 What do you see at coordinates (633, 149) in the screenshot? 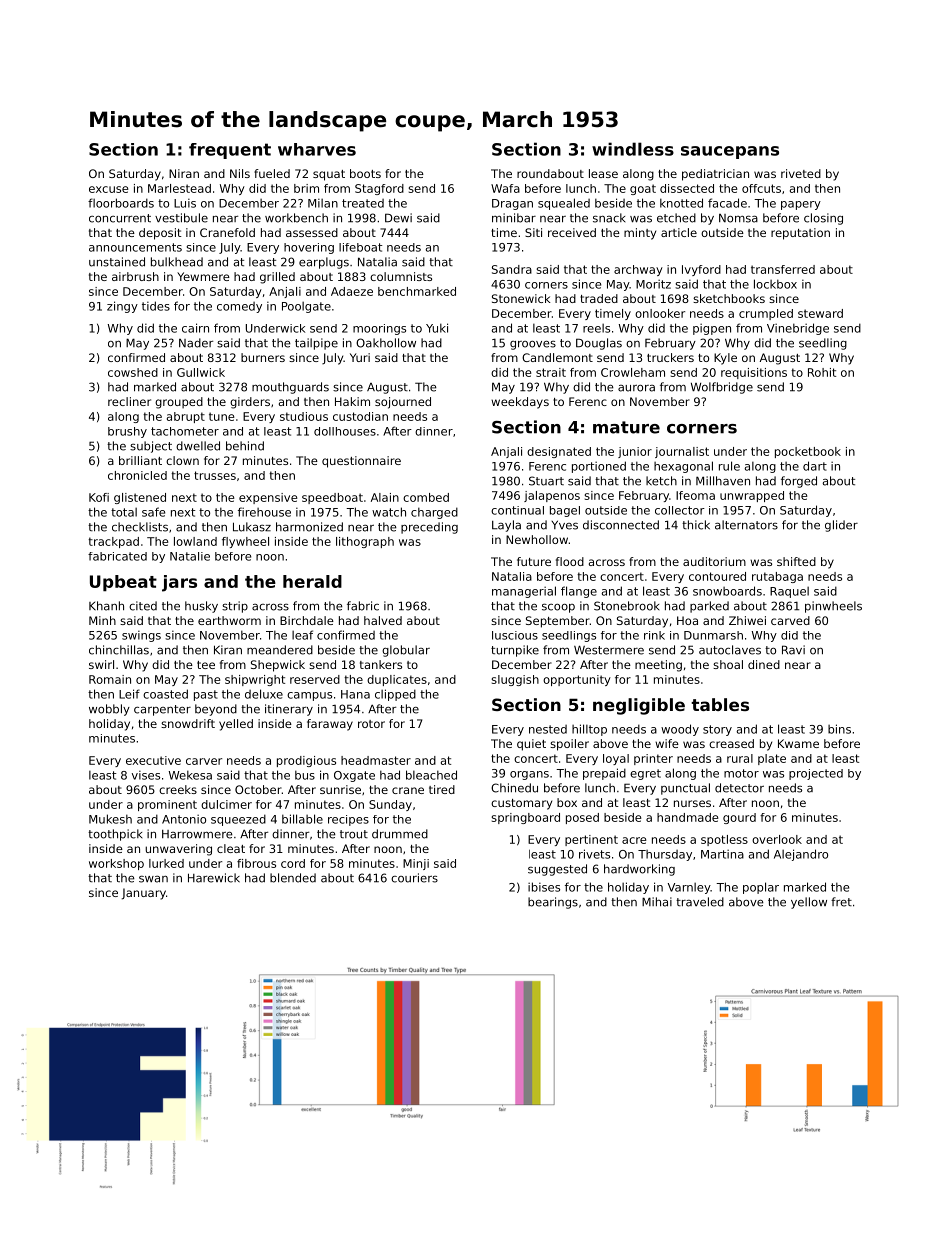
I see `windless` at bounding box center [633, 149].
